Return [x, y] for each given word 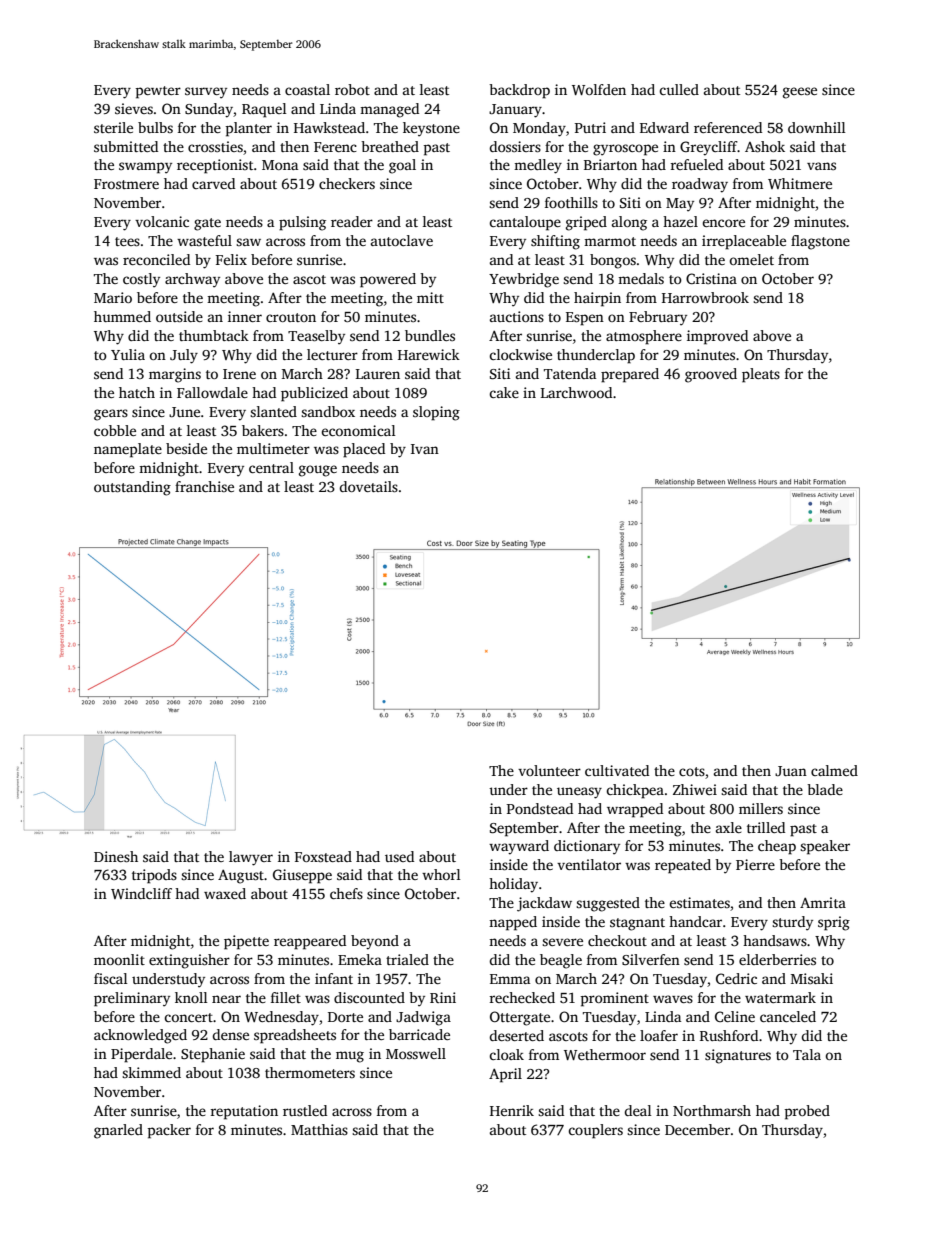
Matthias [319, 1129]
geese [800, 93]
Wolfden [599, 89]
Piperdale [141, 1055]
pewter [158, 92]
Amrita [823, 902]
